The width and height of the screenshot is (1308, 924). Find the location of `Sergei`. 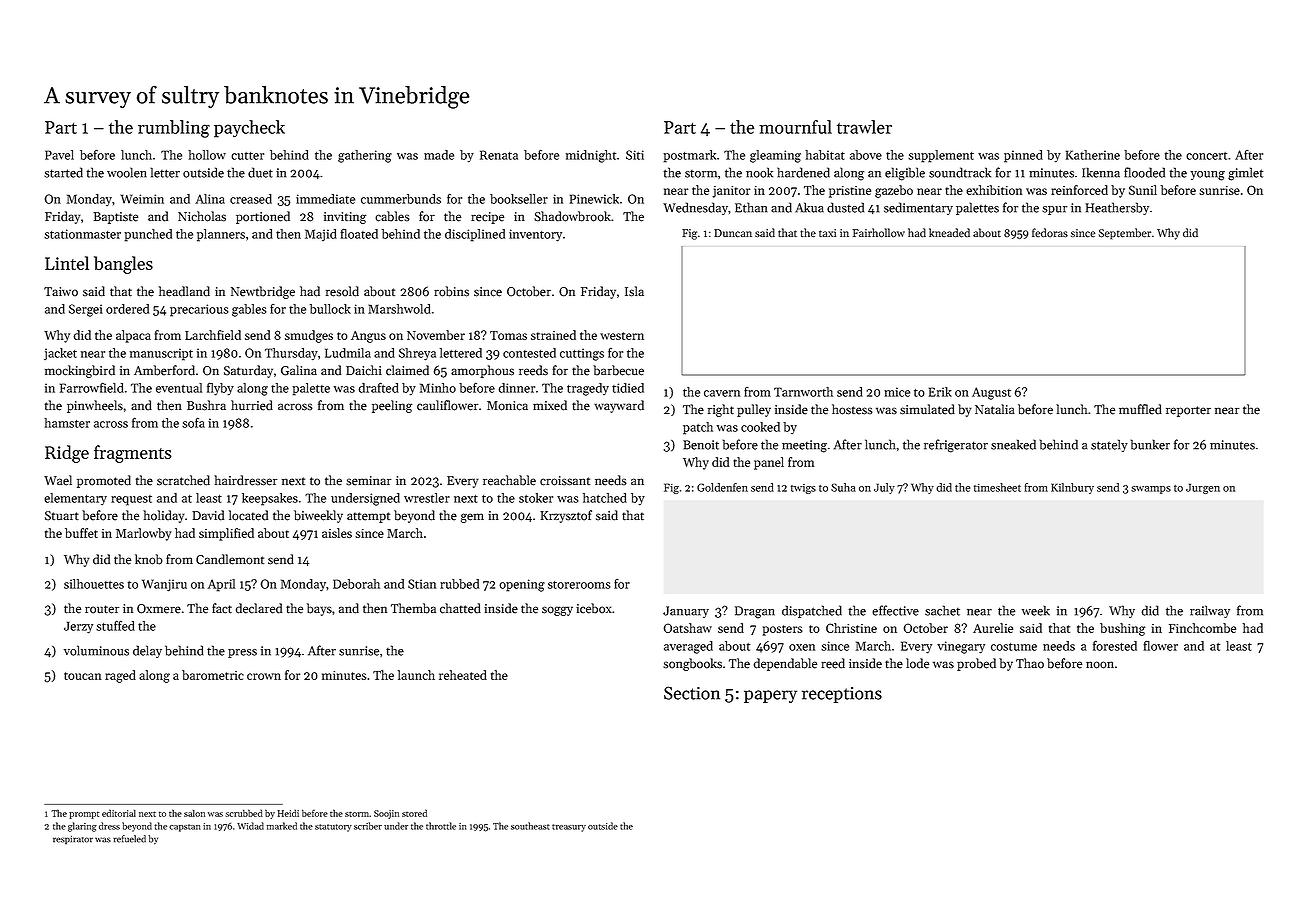

Sergei is located at coordinates (86, 310).
